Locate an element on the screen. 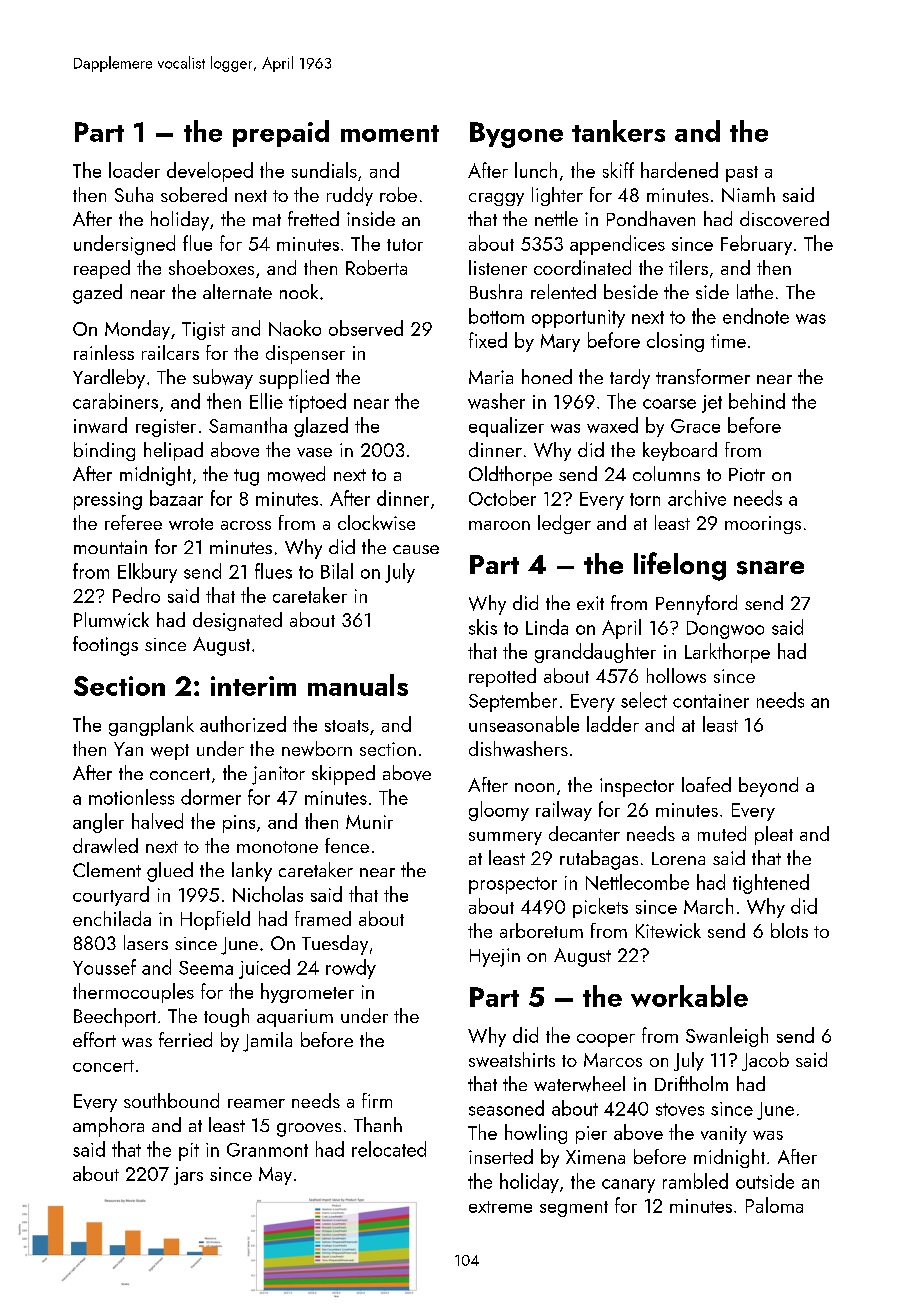 The image size is (908, 1316). southbound is located at coordinates (171, 1100).
